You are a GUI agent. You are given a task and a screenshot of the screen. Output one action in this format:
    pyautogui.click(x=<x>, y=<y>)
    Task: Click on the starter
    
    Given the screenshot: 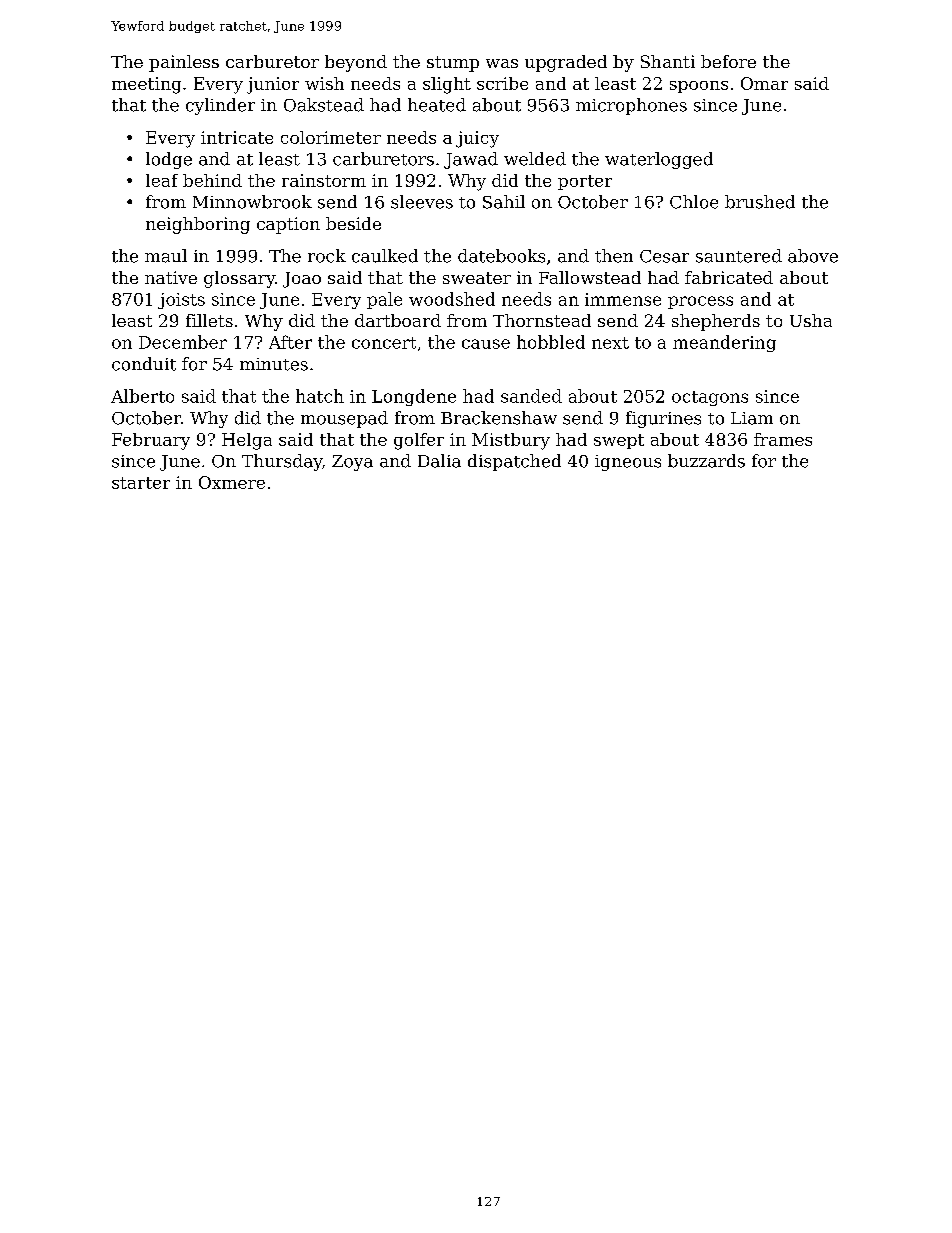 What is the action you would take?
    pyautogui.click(x=141, y=483)
